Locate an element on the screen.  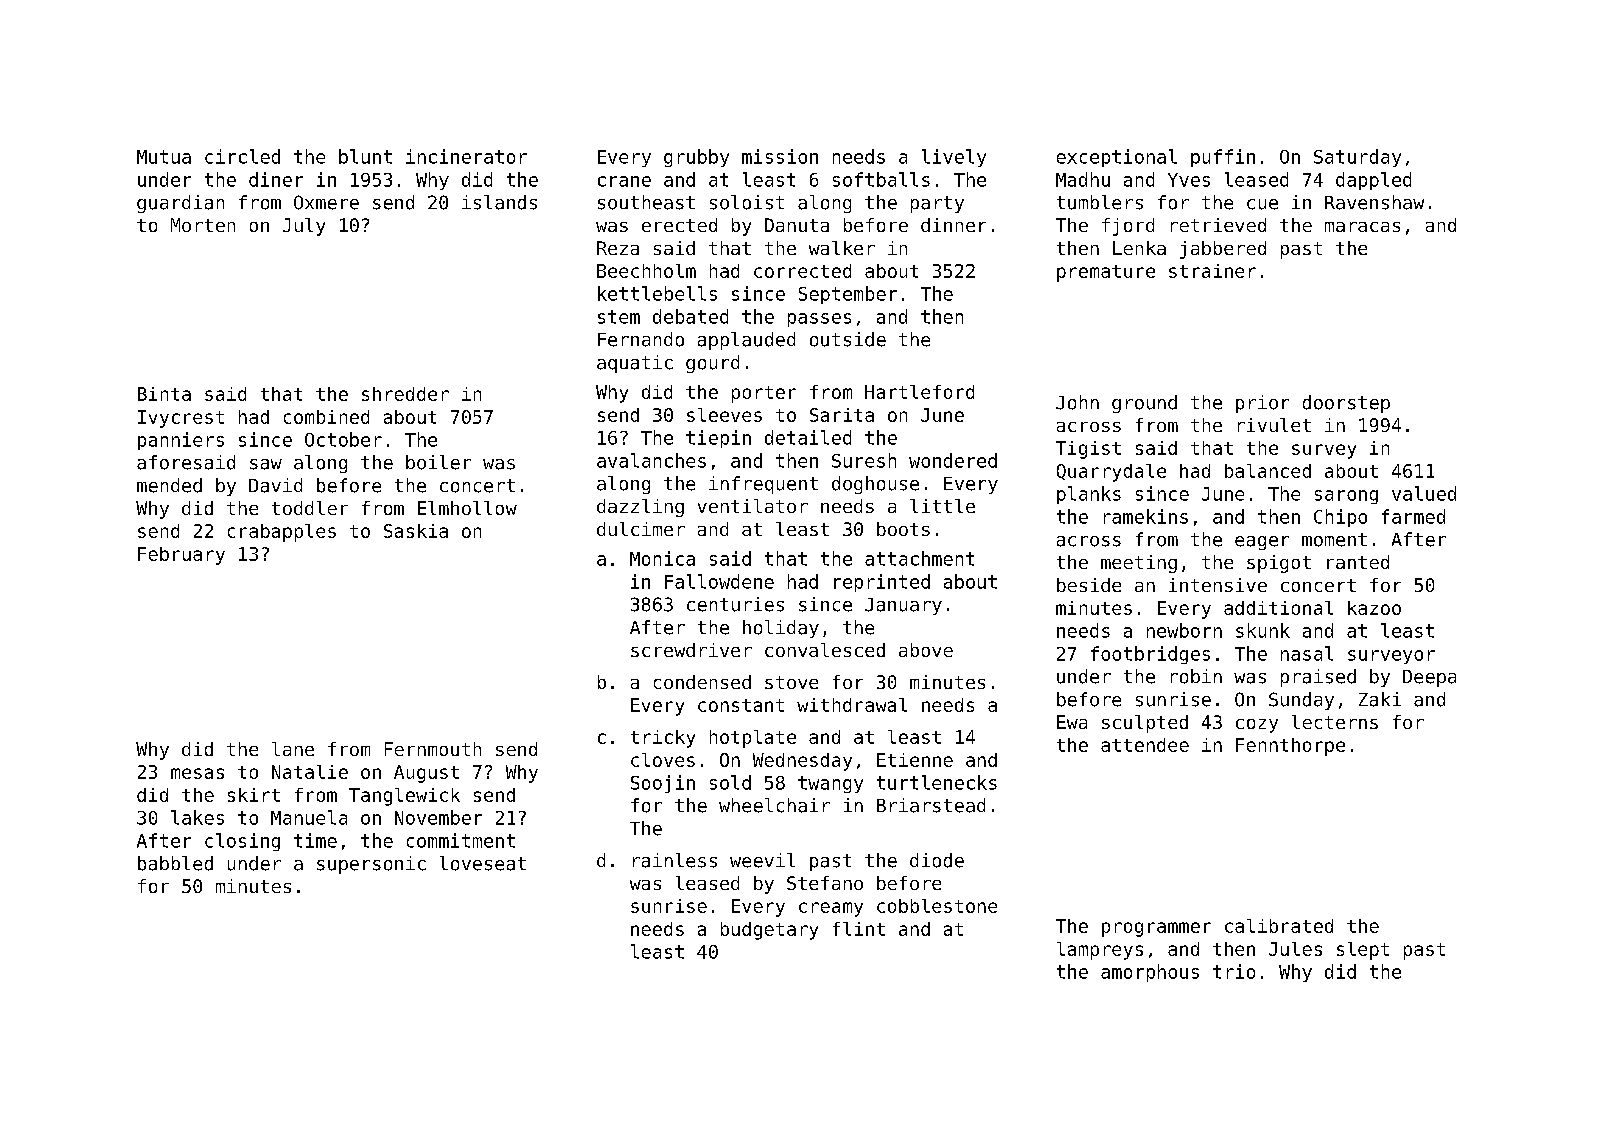
February is located at coordinates (181, 556).
